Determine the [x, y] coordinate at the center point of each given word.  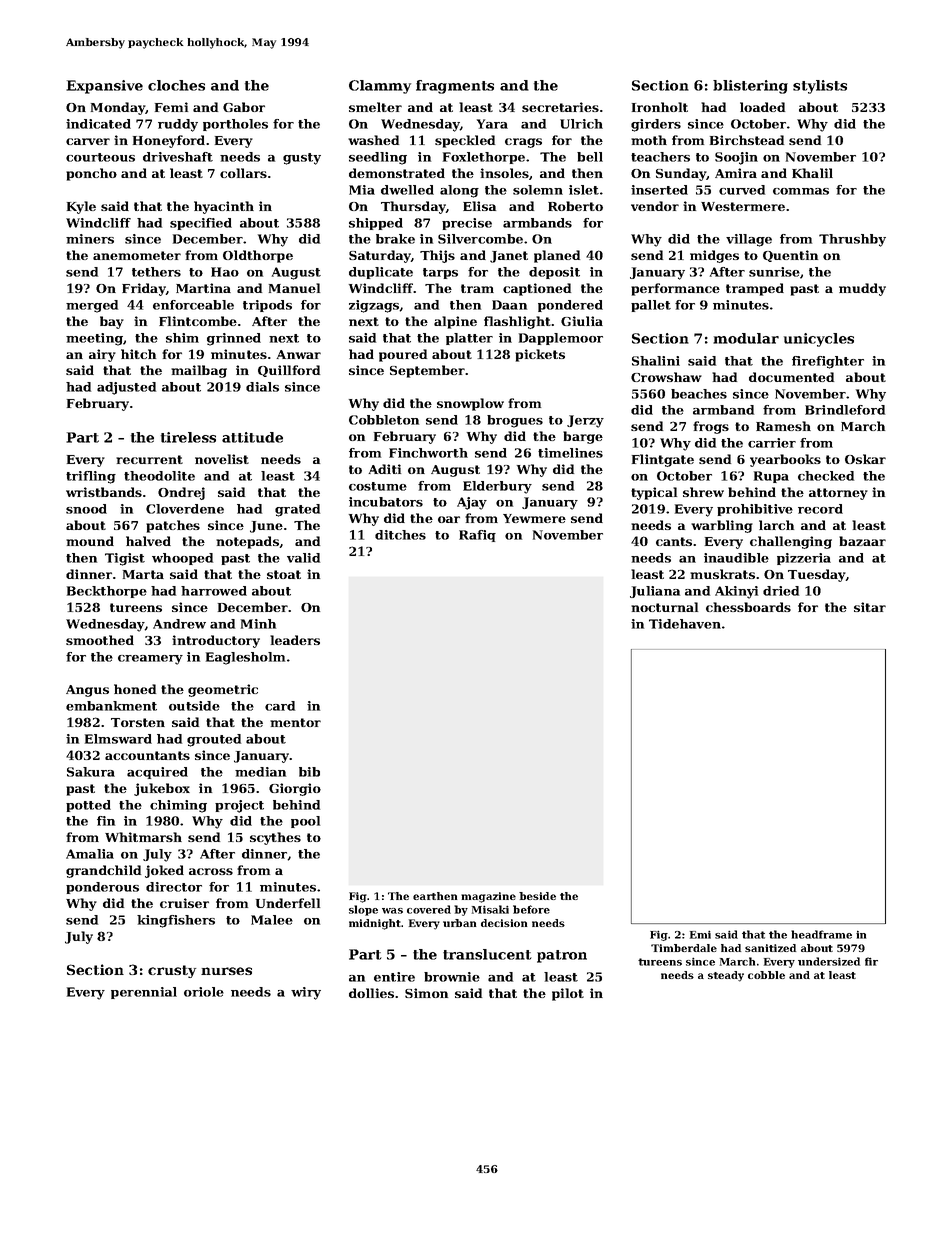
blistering [750, 87]
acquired [157, 773]
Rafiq [477, 536]
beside [537, 896]
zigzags [374, 306]
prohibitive [755, 510]
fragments [455, 87]
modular [746, 338]
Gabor [244, 107]
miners [90, 239]
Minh [258, 624]
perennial [144, 993]
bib [309, 772]
